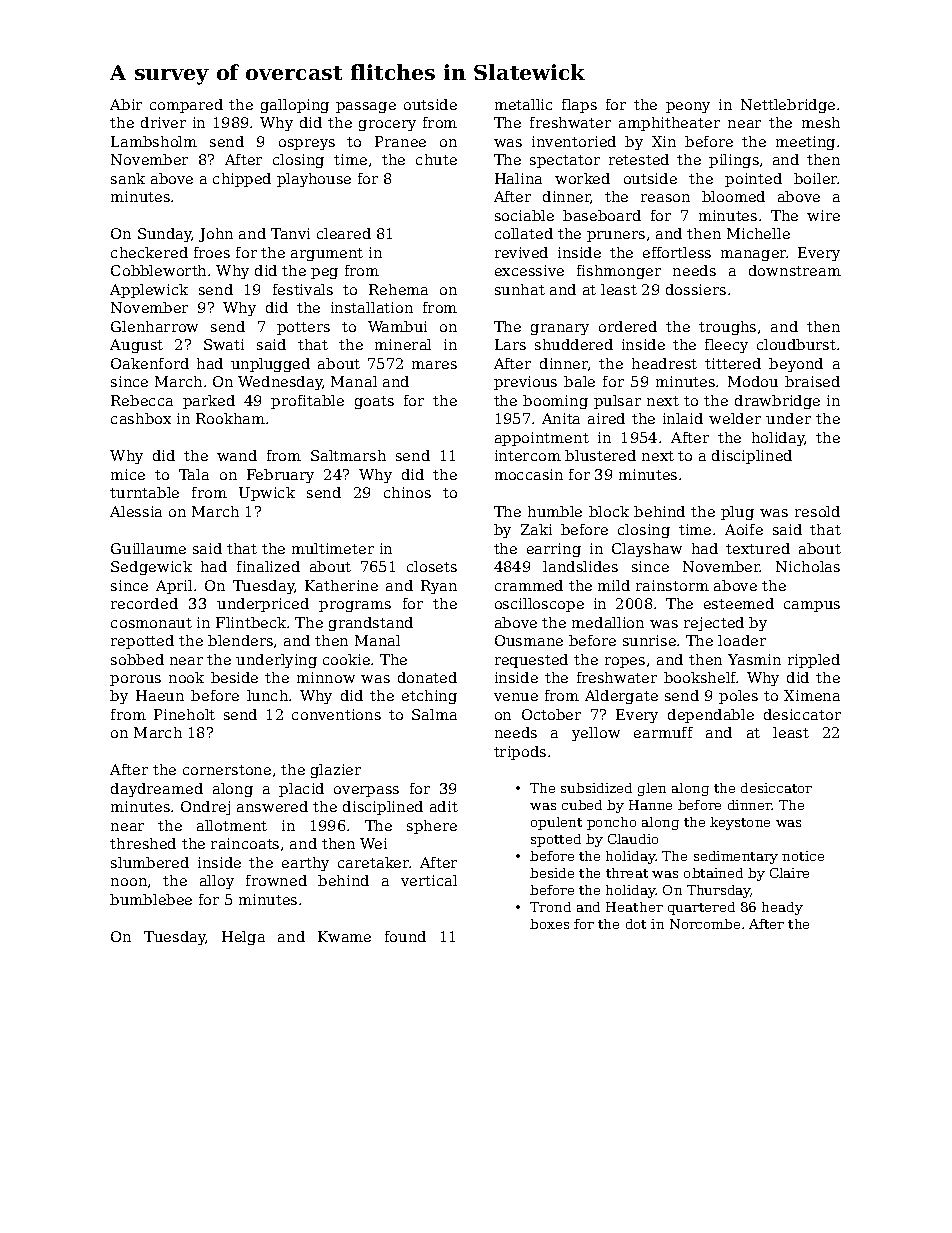 The image size is (952, 1233). I want to click on galloping, so click(295, 106).
